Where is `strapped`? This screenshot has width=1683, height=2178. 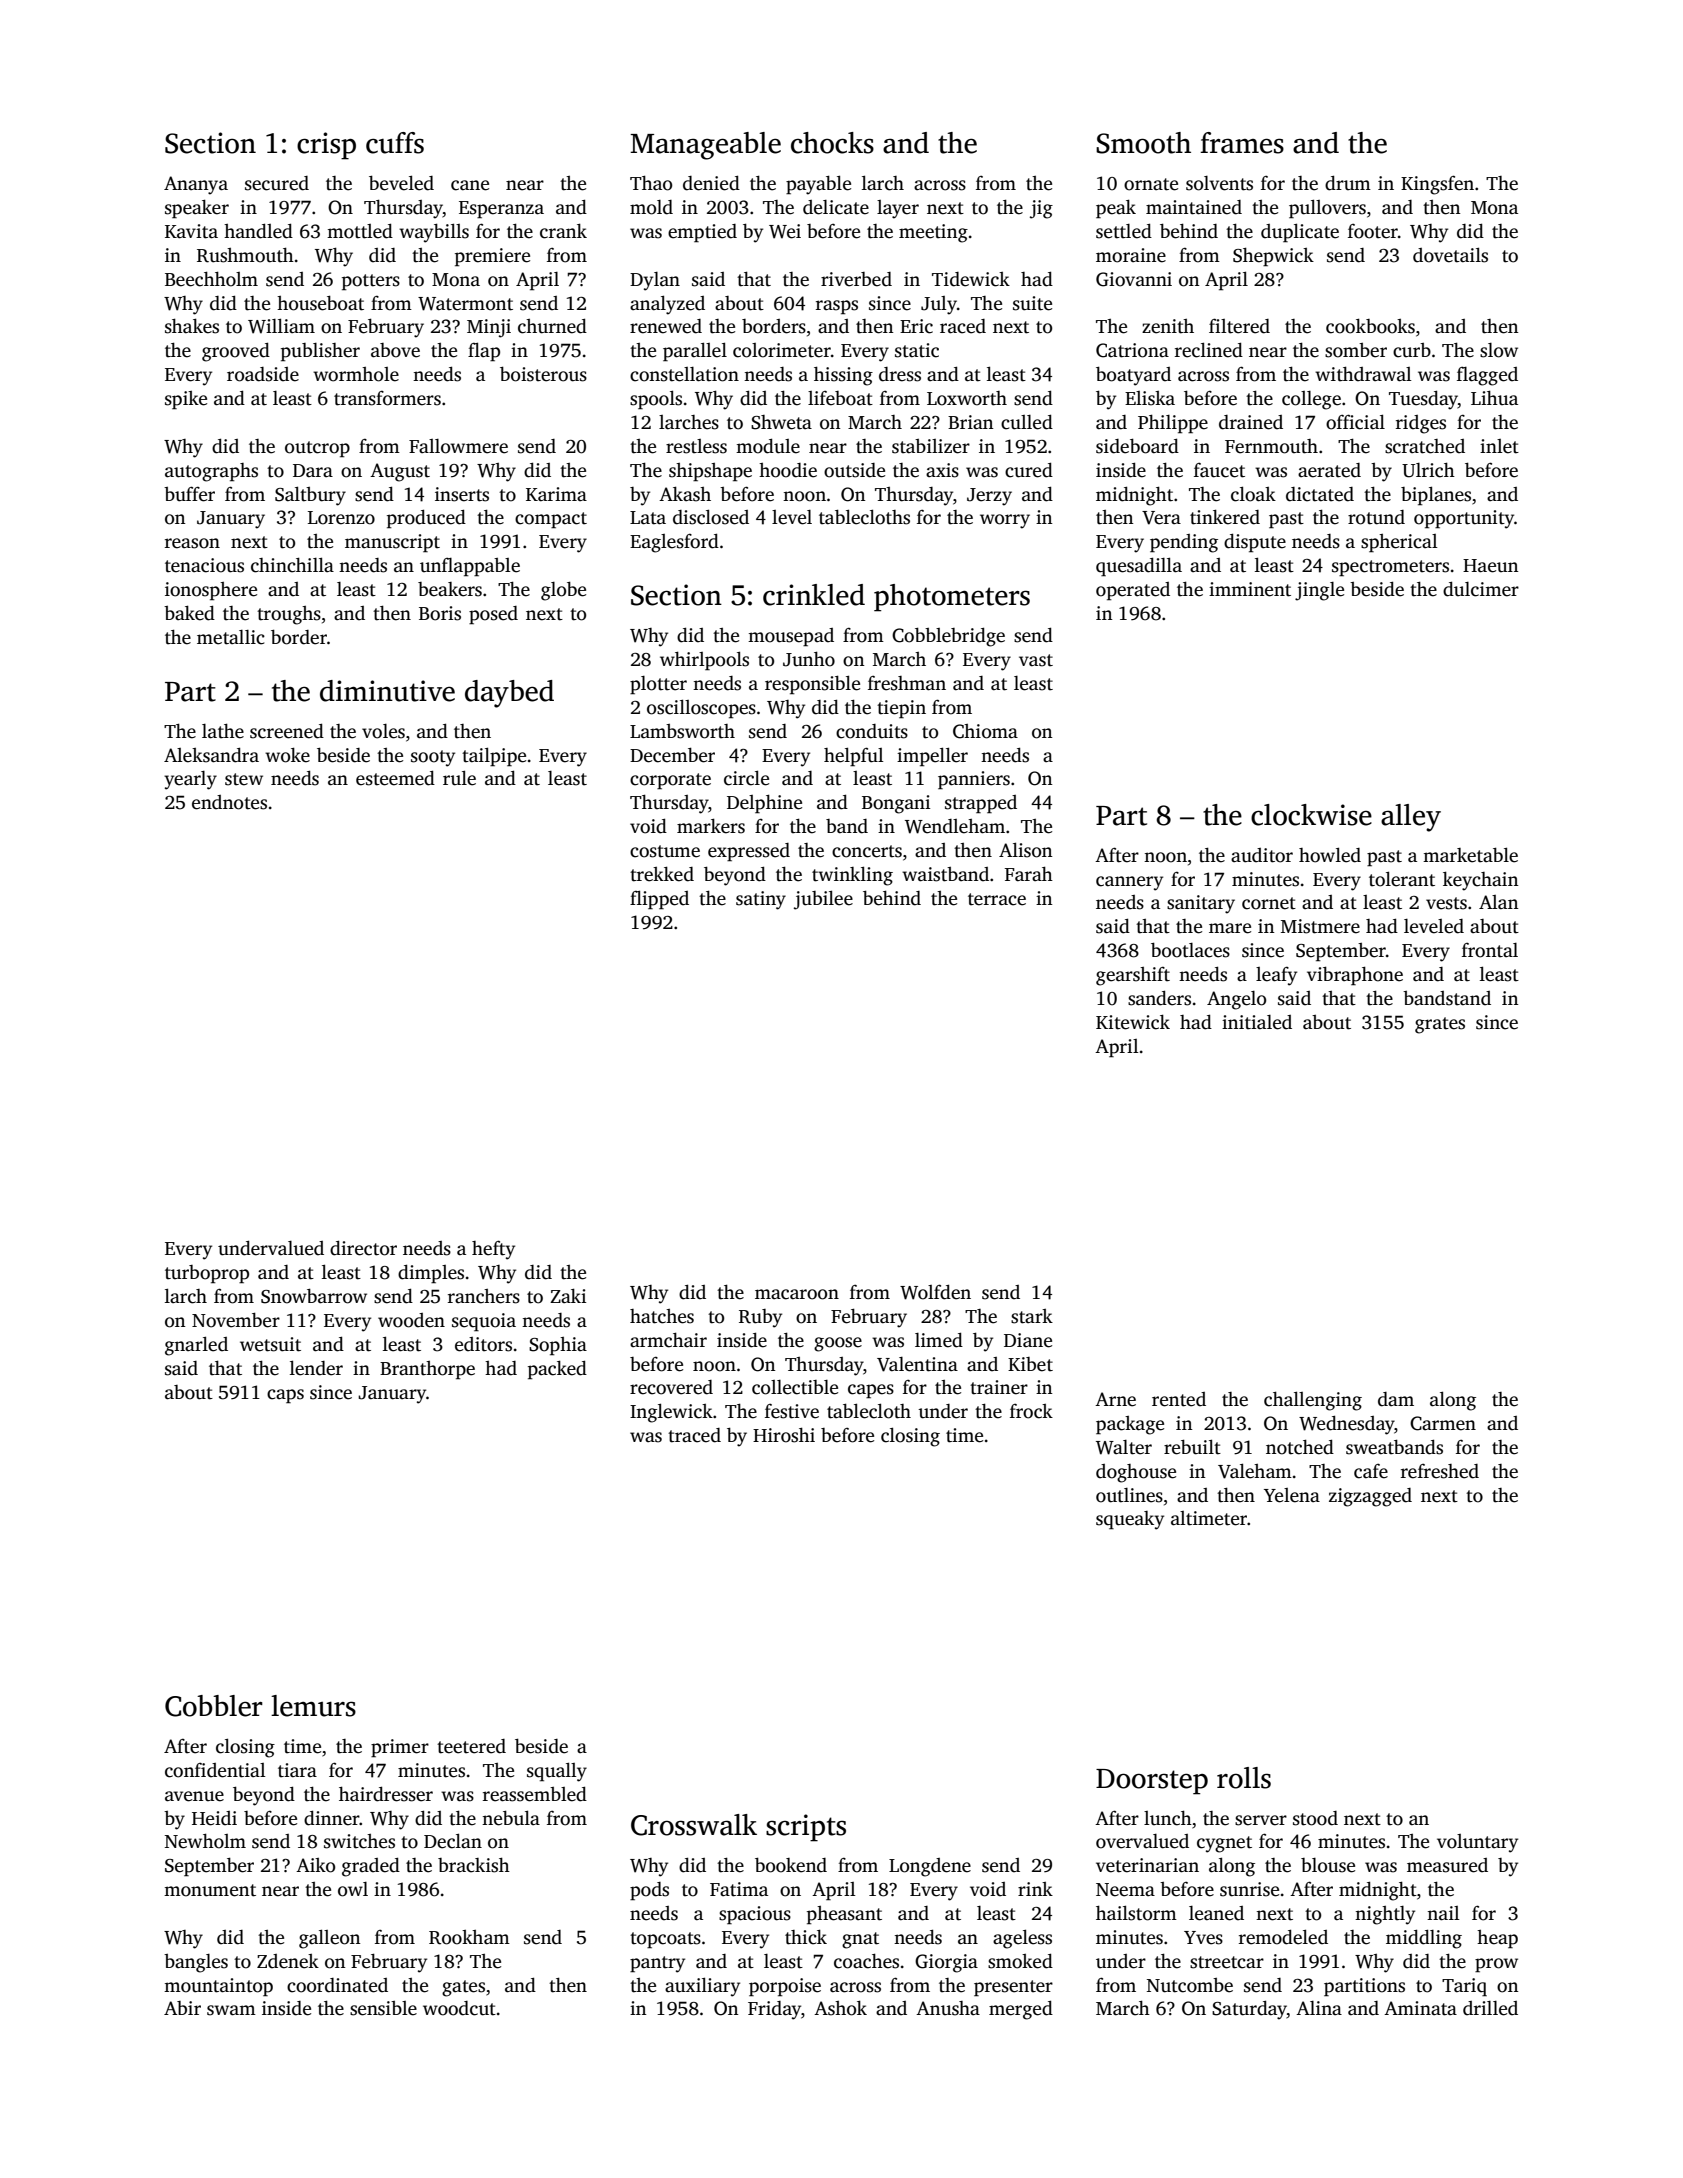 strapped is located at coordinates (981, 804).
